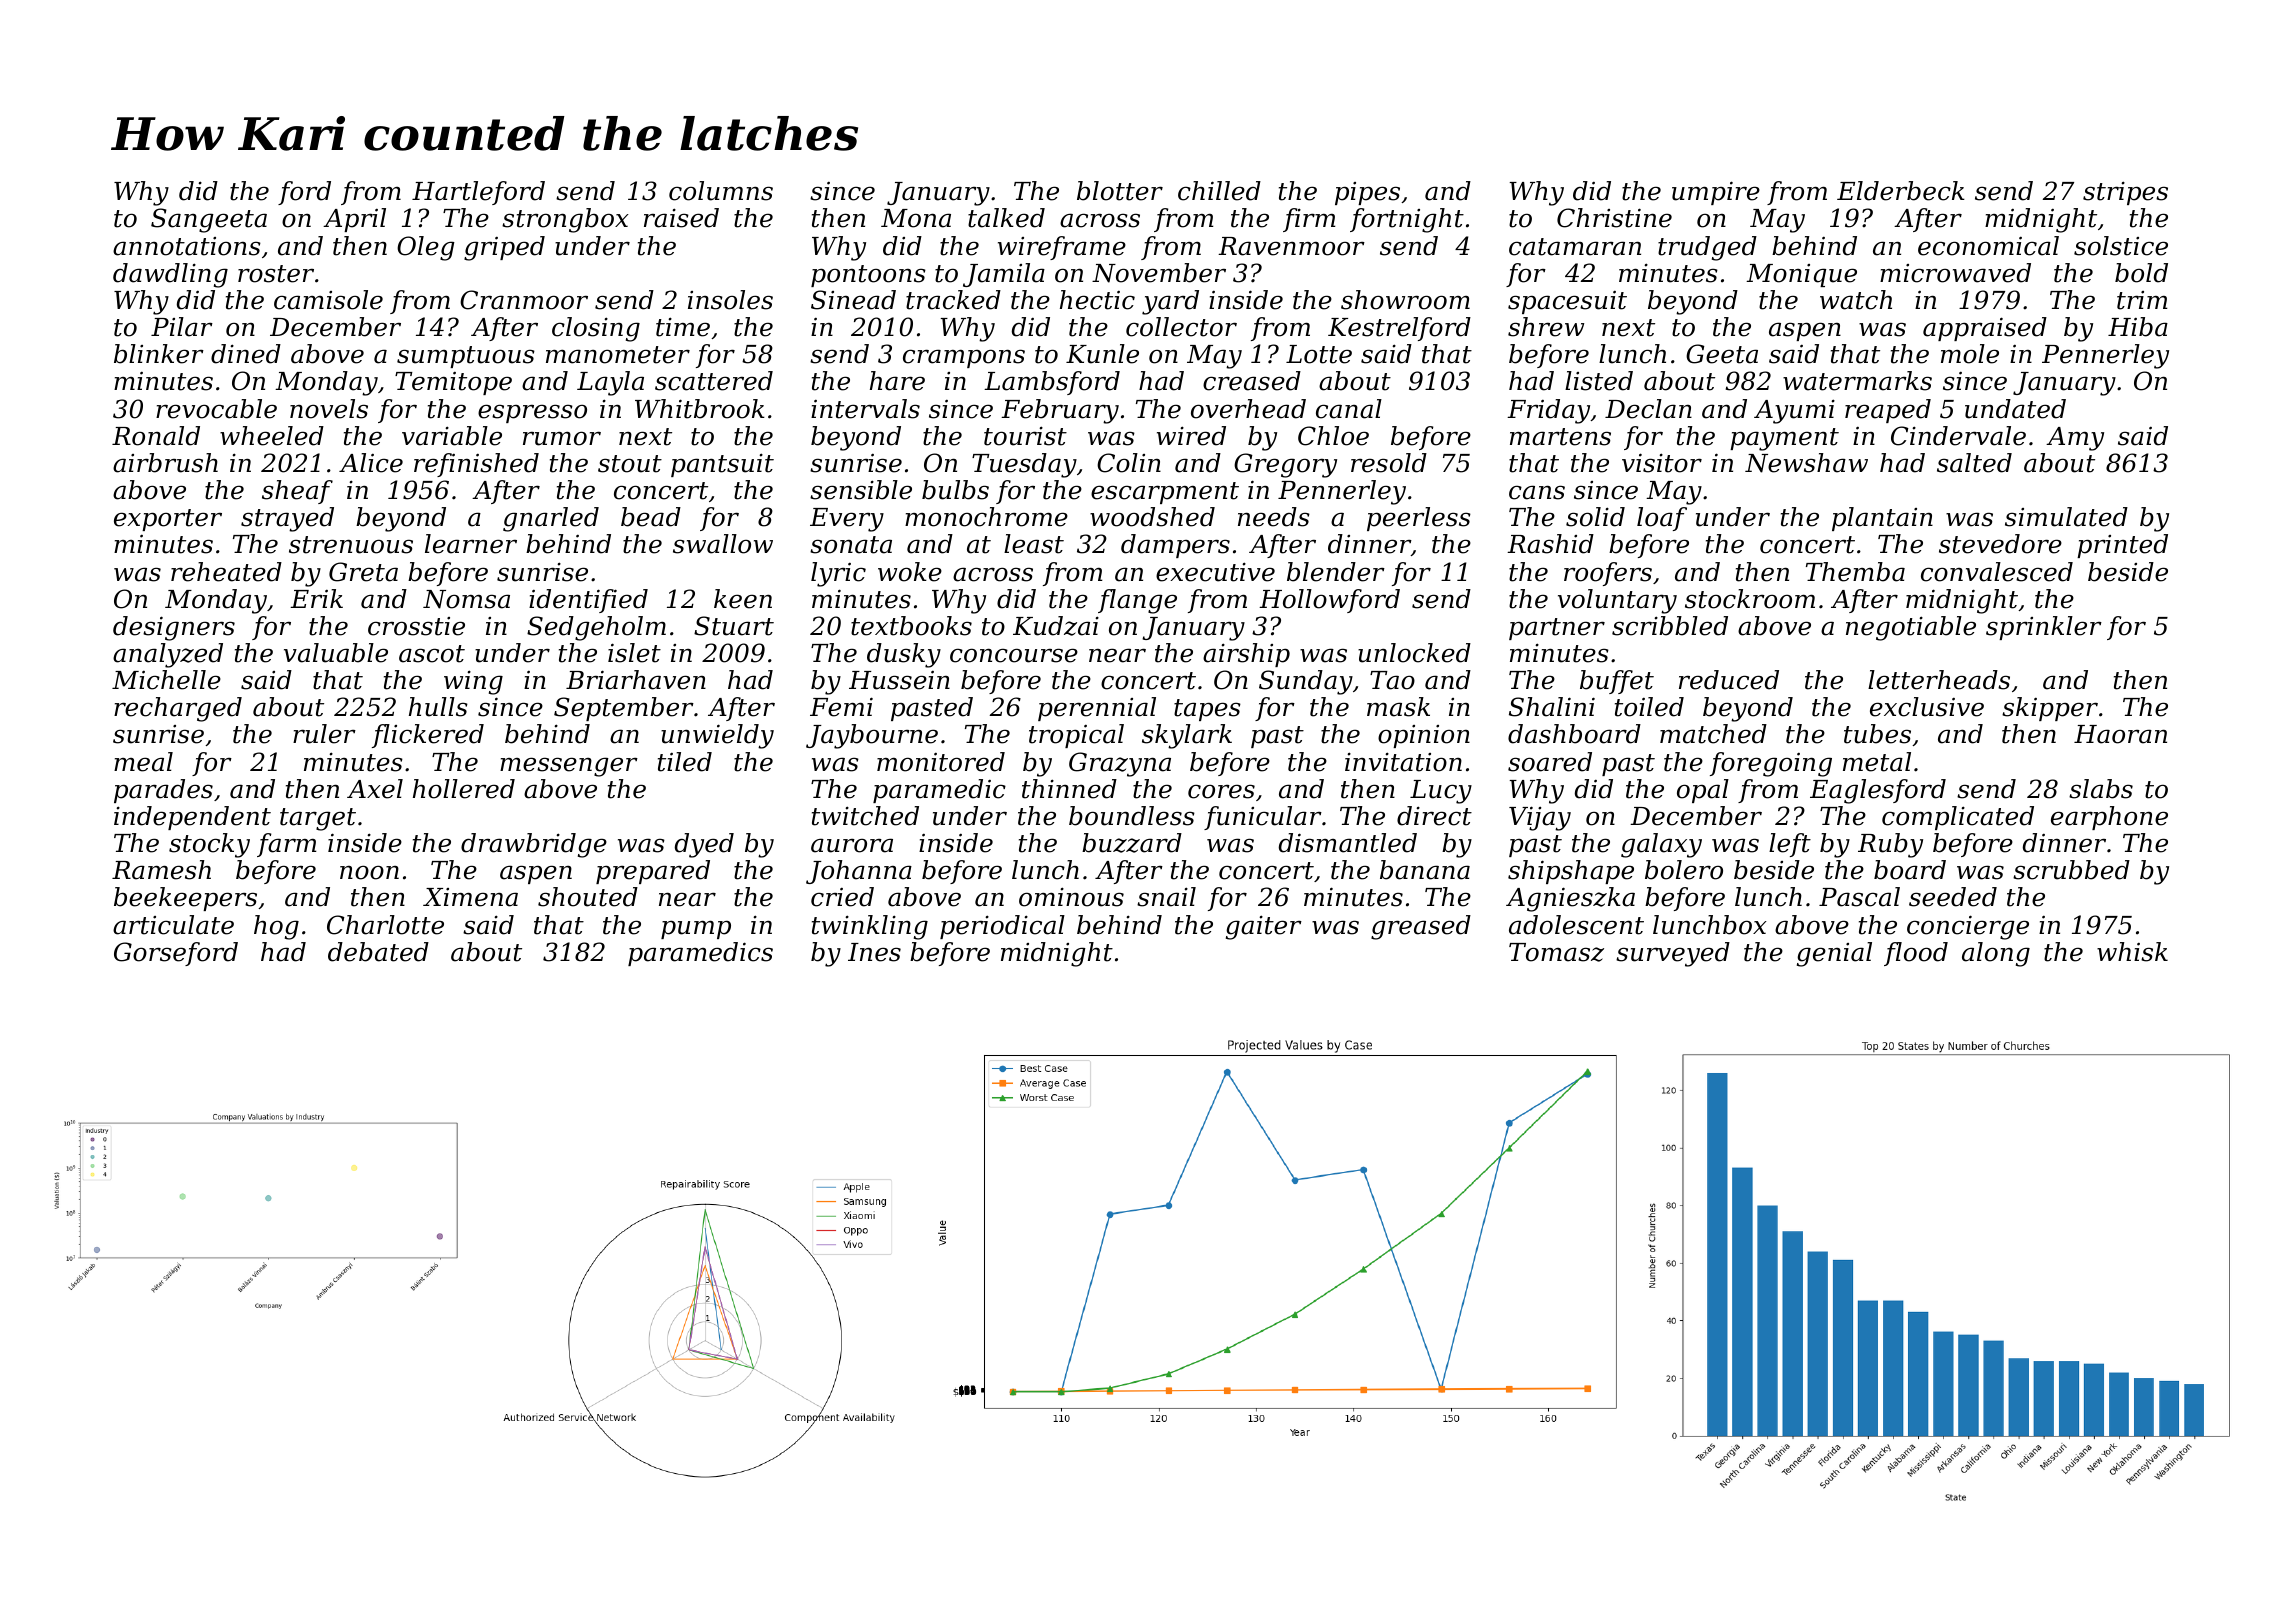 The width and height of the screenshot is (2282, 1614). I want to click on Ravenmoor, so click(1291, 246).
